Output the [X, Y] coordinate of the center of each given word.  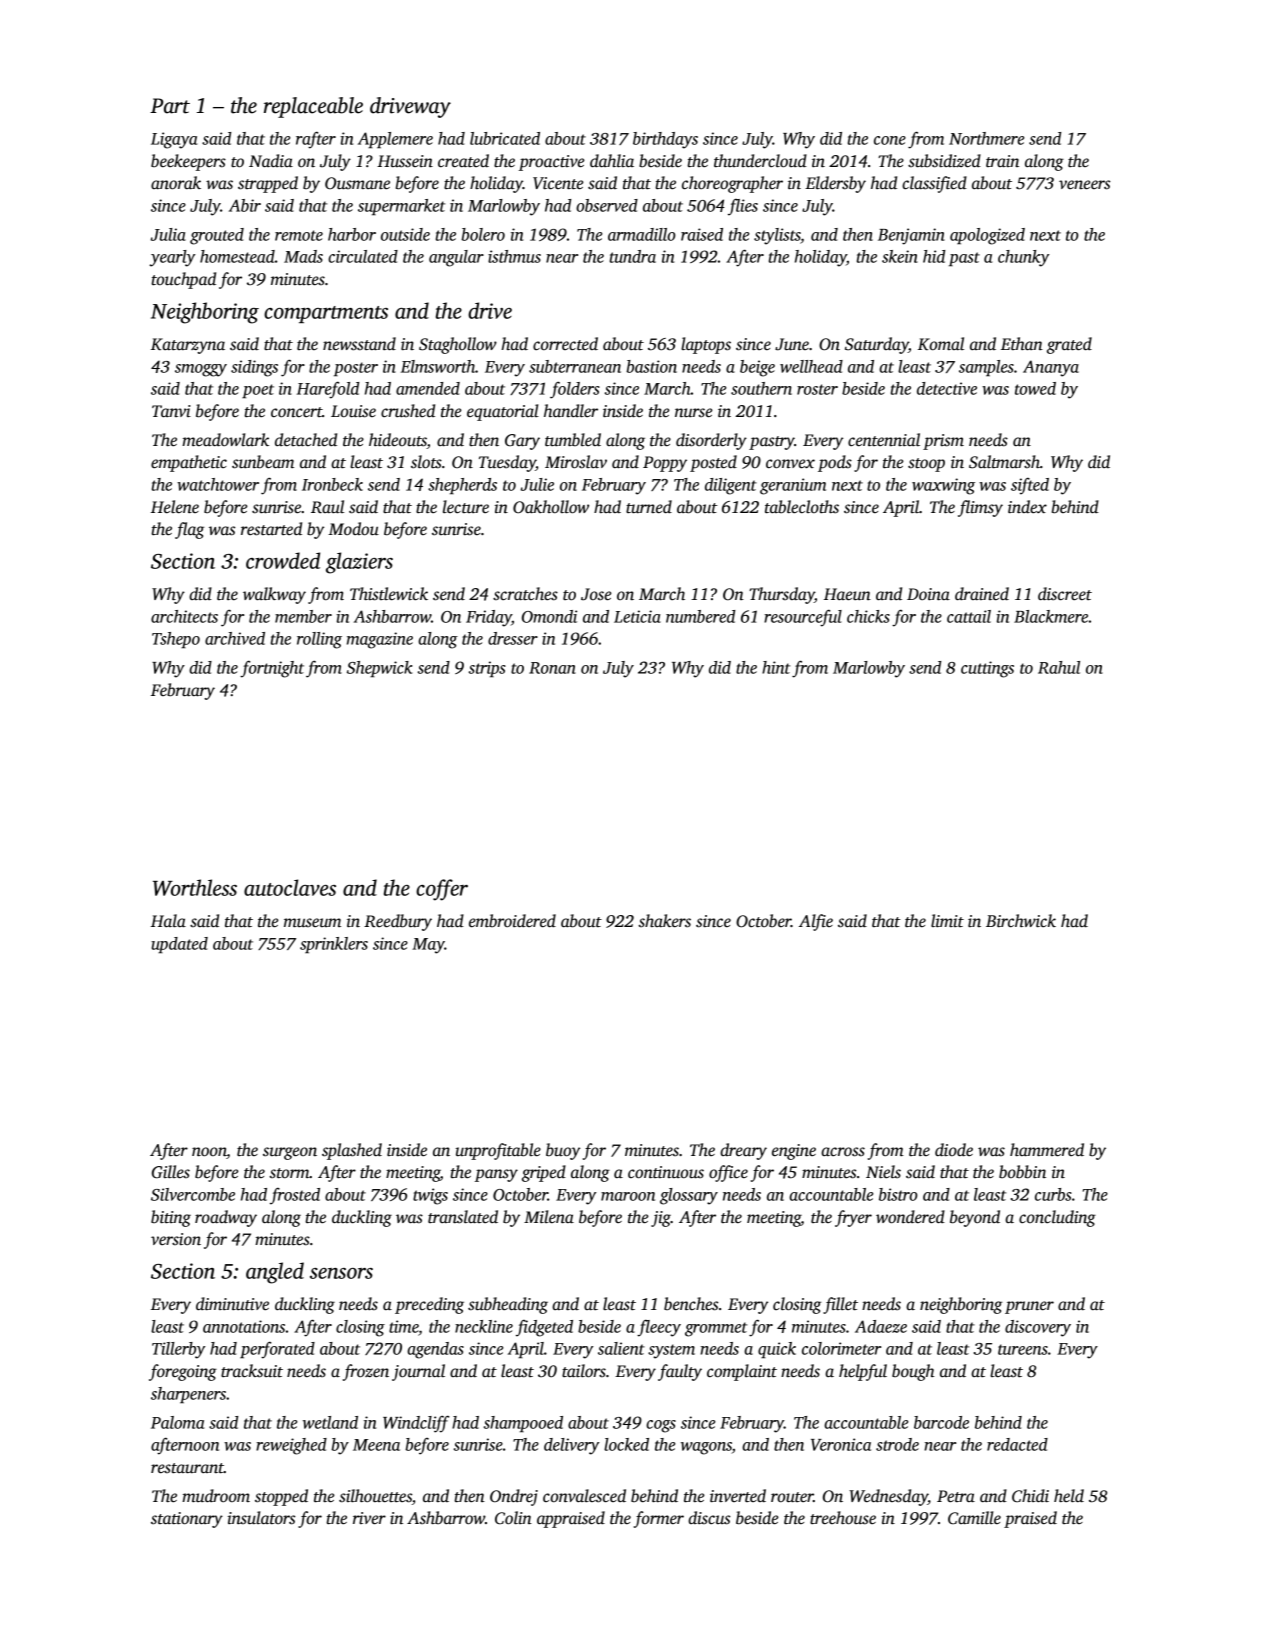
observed [607, 205]
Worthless [195, 887]
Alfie [816, 922]
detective [947, 388]
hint [776, 667]
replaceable [313, 107]
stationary [187, 1520]
